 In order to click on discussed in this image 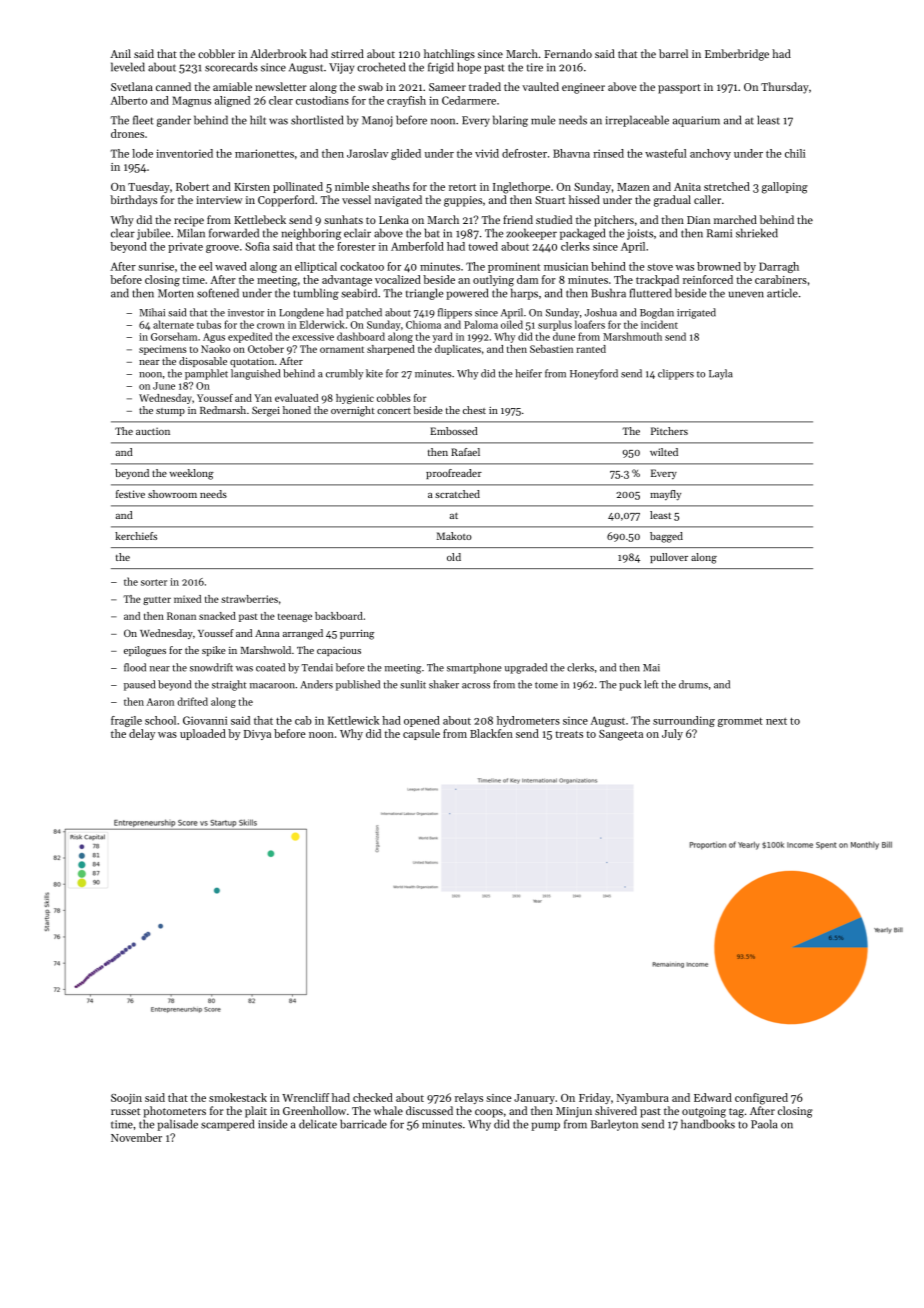, I will do `click(429, 1110)`.
